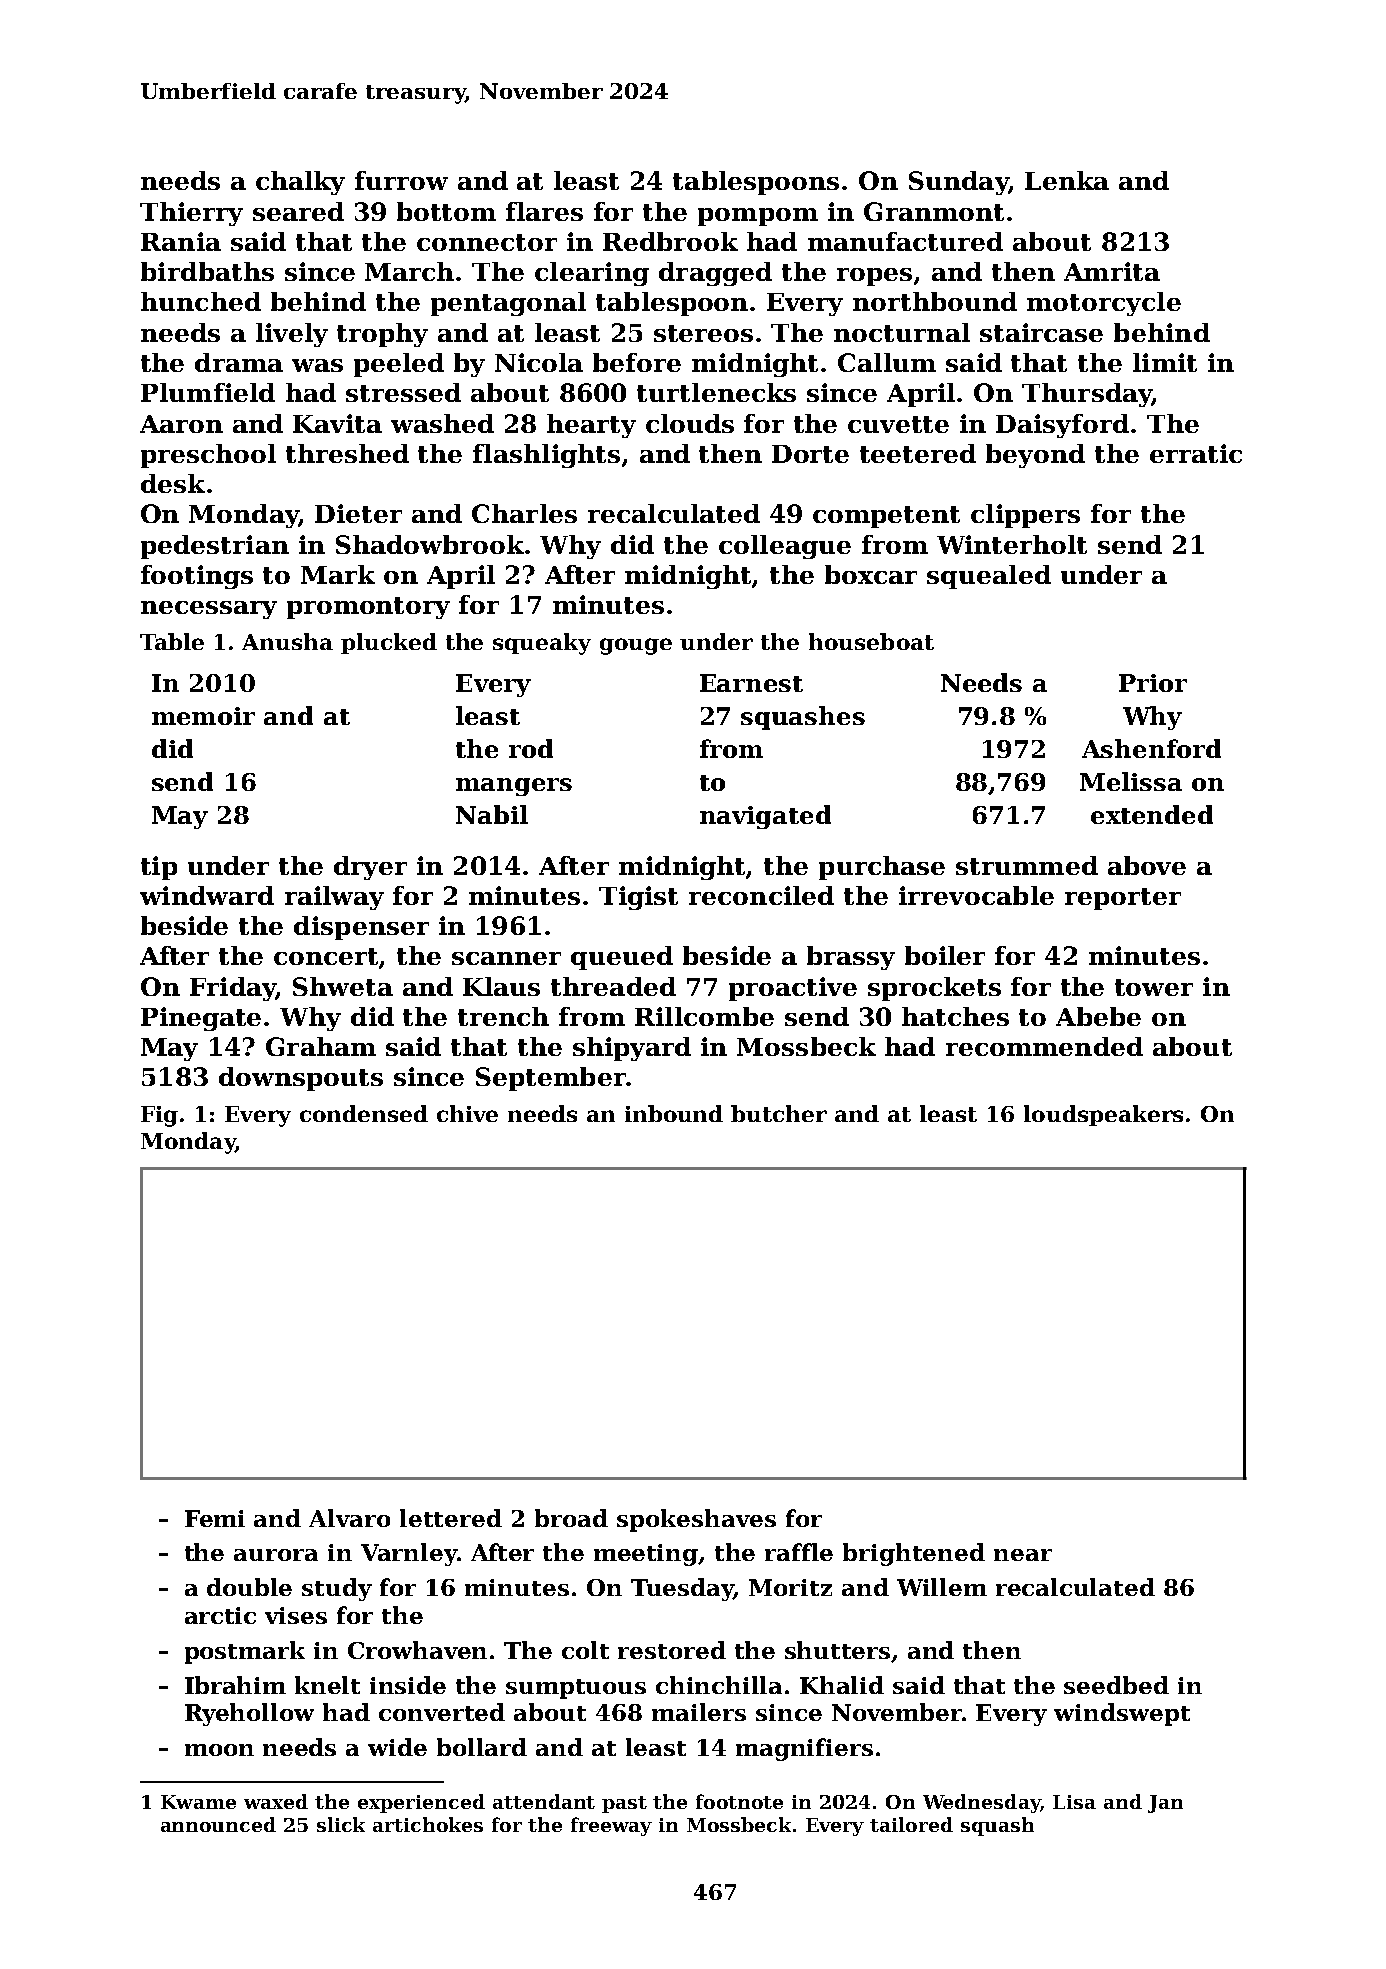  Describe the element at coordinates (334, 898) in the screenshot. I see `railway` at that location.
